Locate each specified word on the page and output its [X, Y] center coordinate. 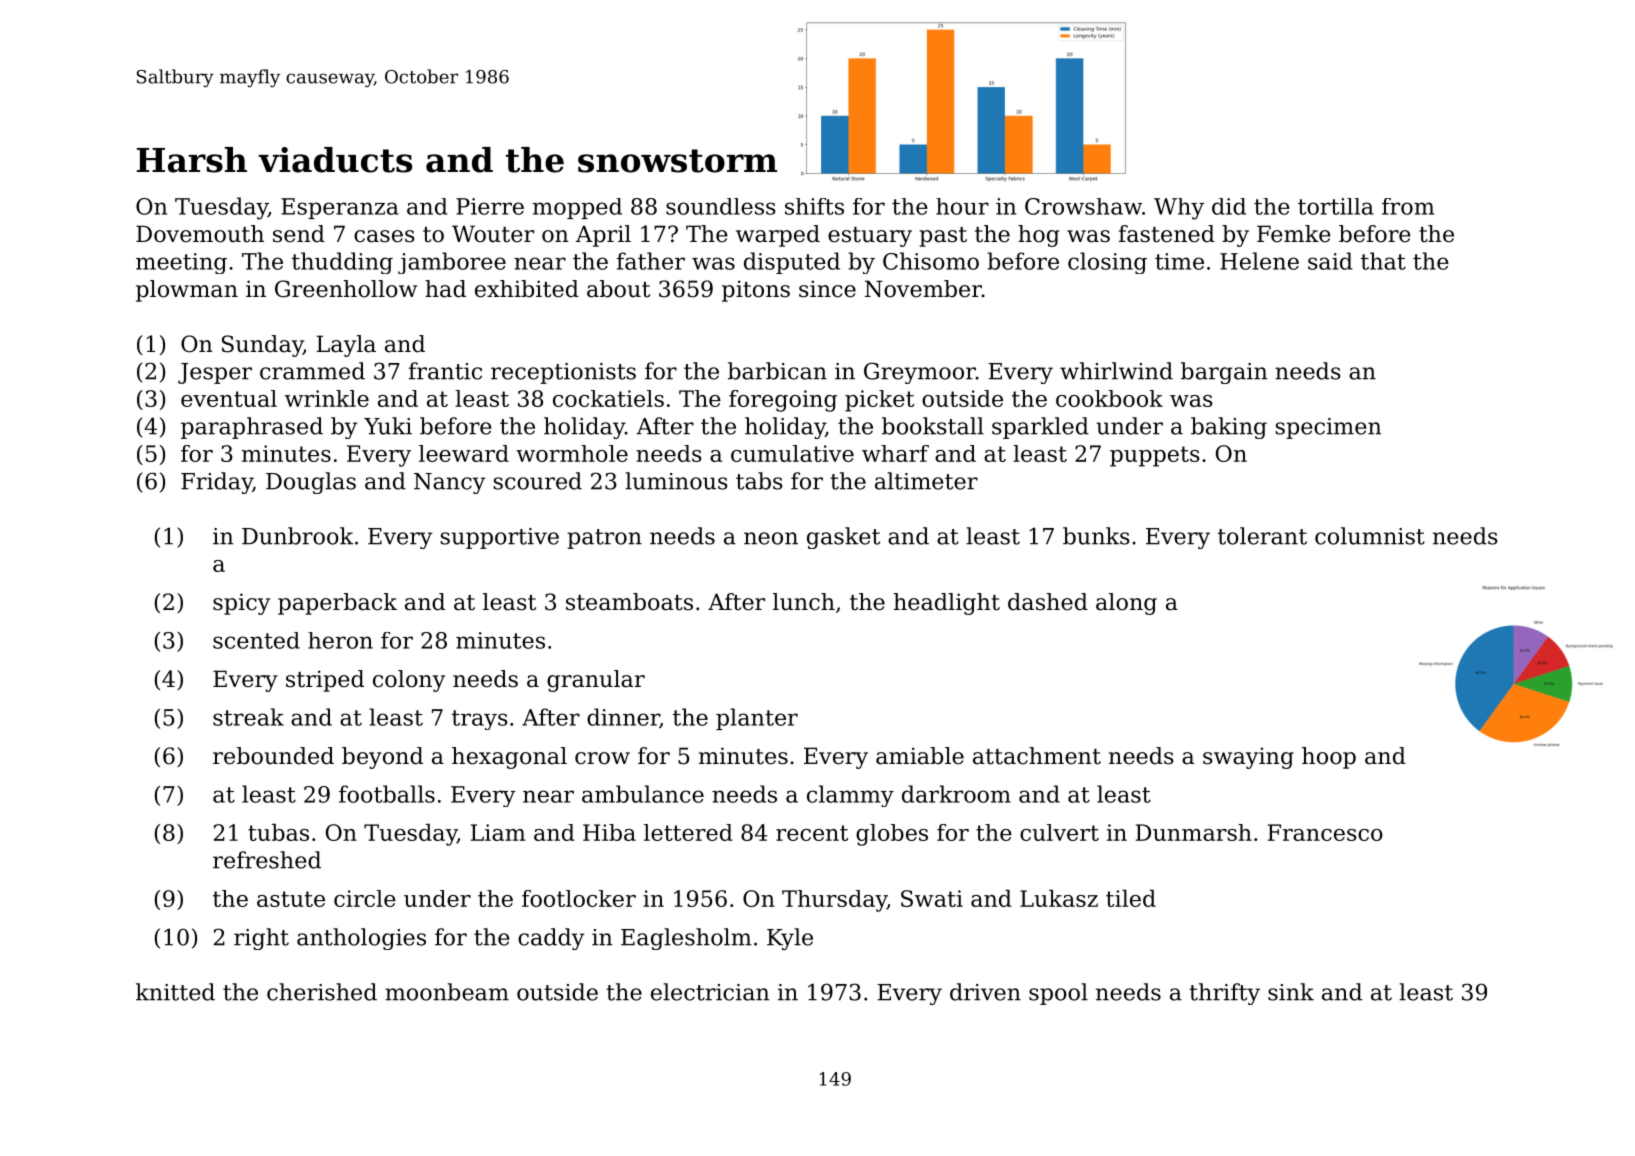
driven [985, 992]
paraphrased [252, 428]
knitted [175, 992]
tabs [759, 481]
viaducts [335, 160]
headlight [947, 604]
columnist [1370, 536]
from [1408, 206]
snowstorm [677, 161]
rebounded [273, 756]
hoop [1329, 758]
